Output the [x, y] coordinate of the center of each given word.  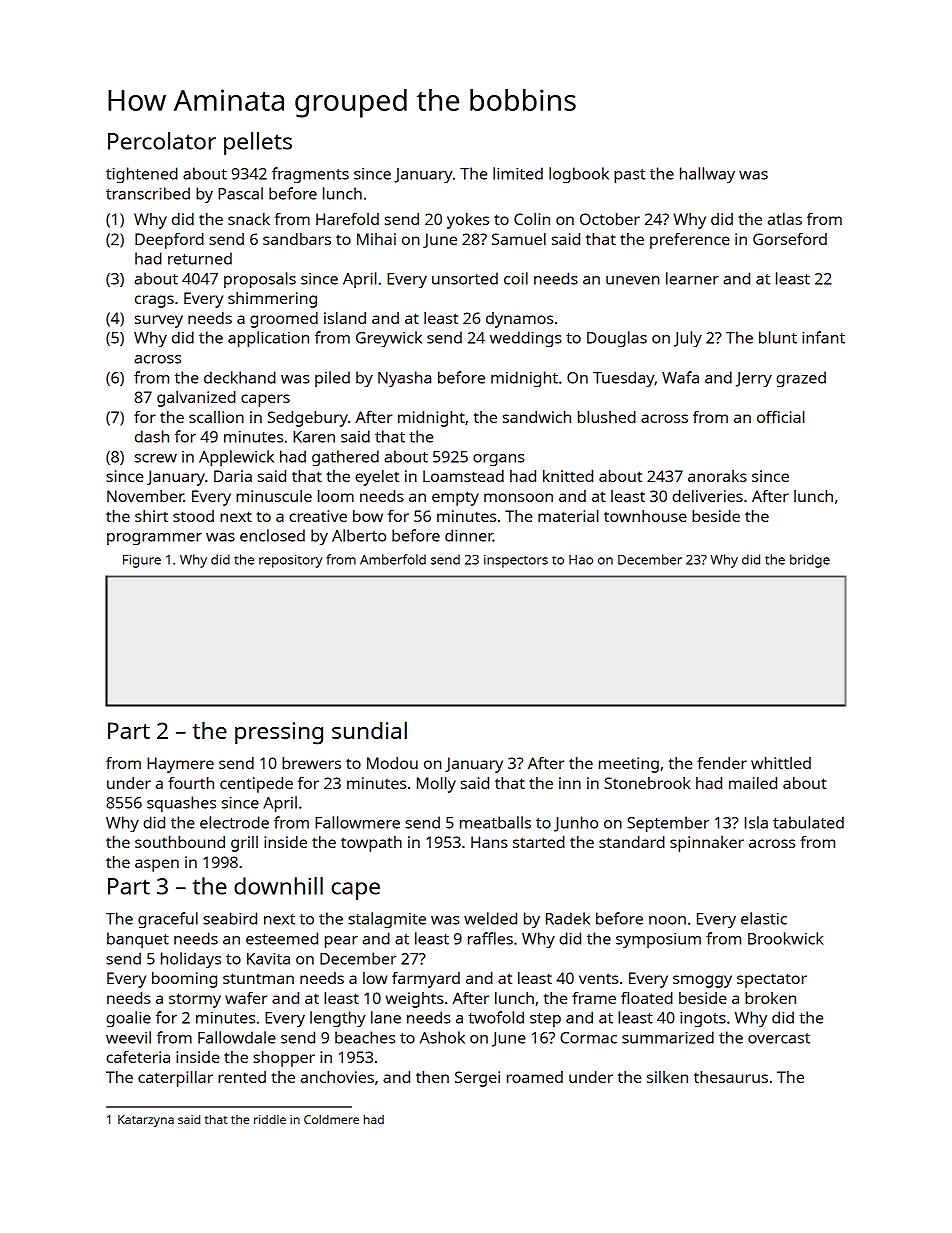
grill [244, 844]
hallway [707, 175]
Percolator [162, 141]
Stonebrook [647, 783]
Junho [576, 824]
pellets [258, 143]
